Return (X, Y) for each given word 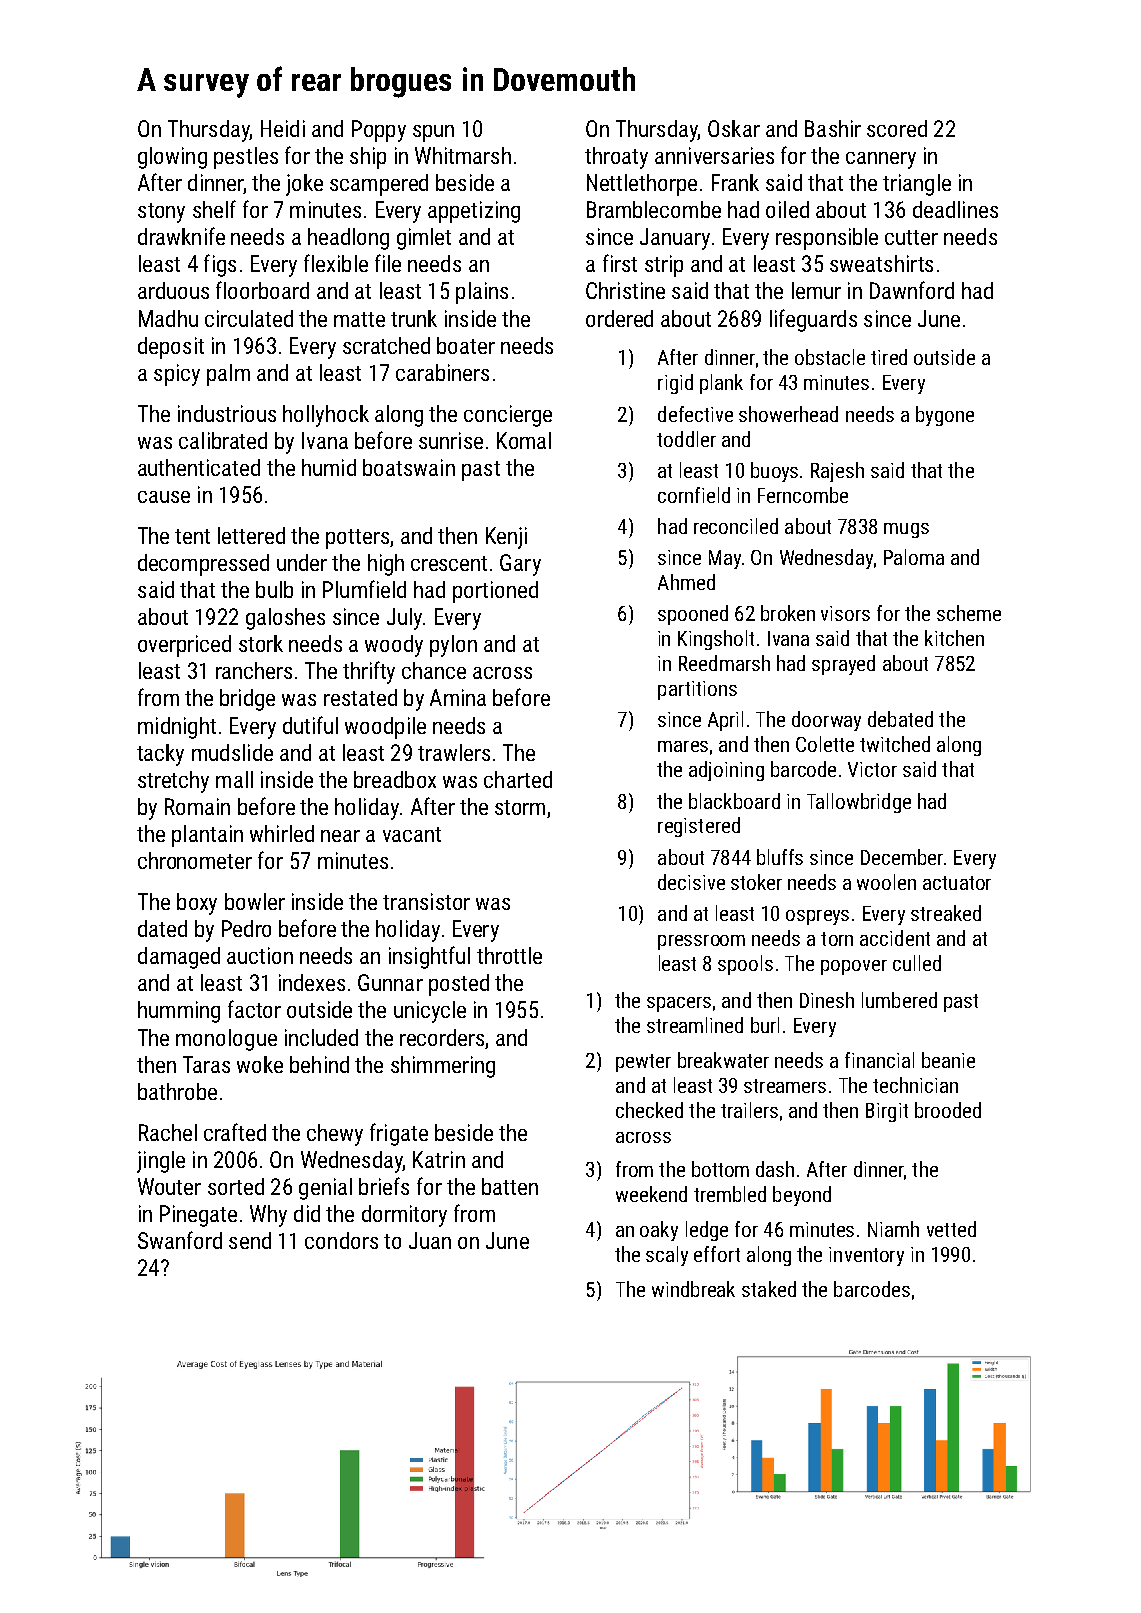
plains (482, 293)
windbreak (693, 1289)
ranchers (254, 670)
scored (897, 128)
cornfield (694, 495)
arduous (173, 290)
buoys (774, 472)
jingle (161, 1162)
